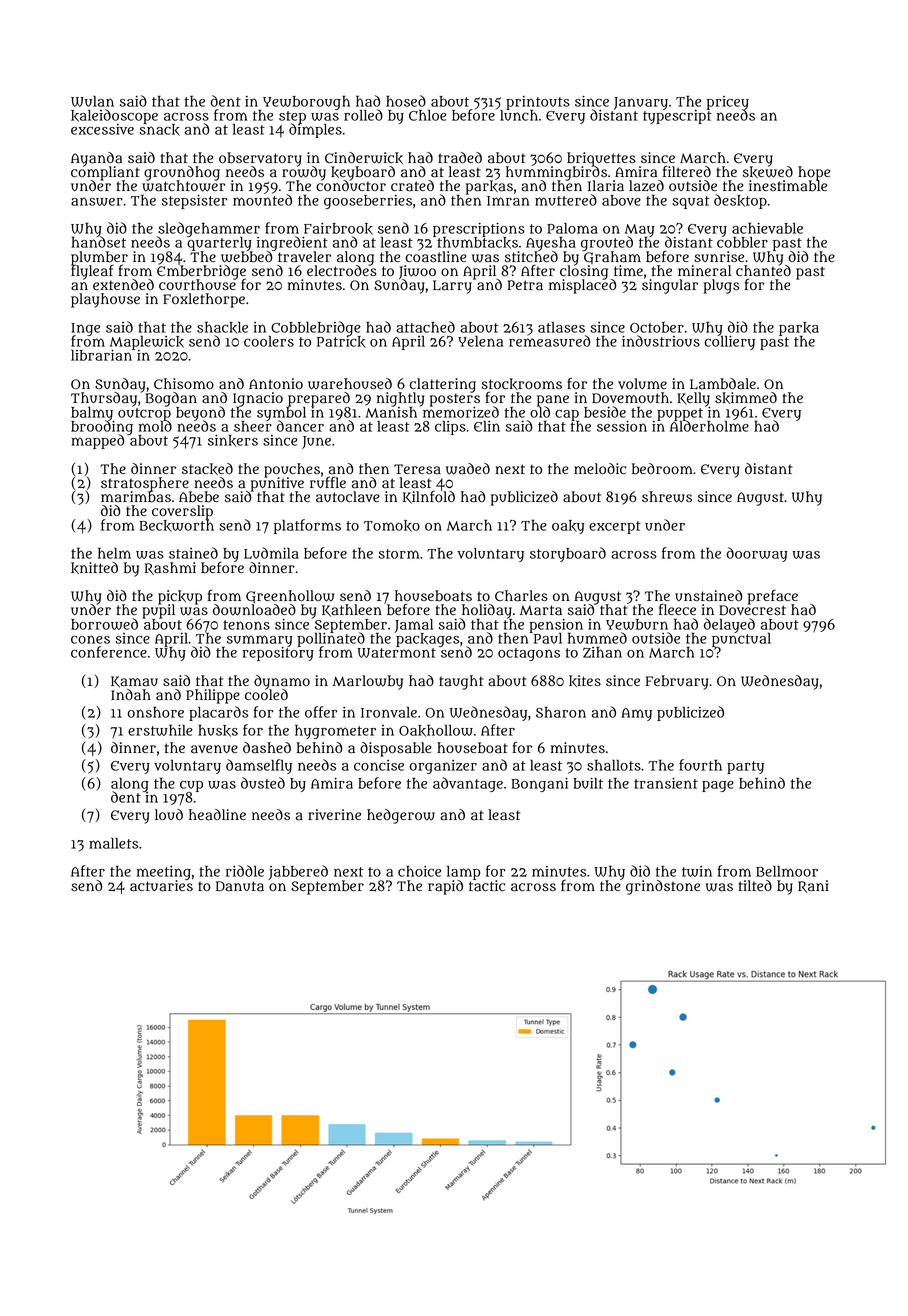 The height and width of the screenshot is (1316, 908). I want to click on playhouse, so click(105, 300).
